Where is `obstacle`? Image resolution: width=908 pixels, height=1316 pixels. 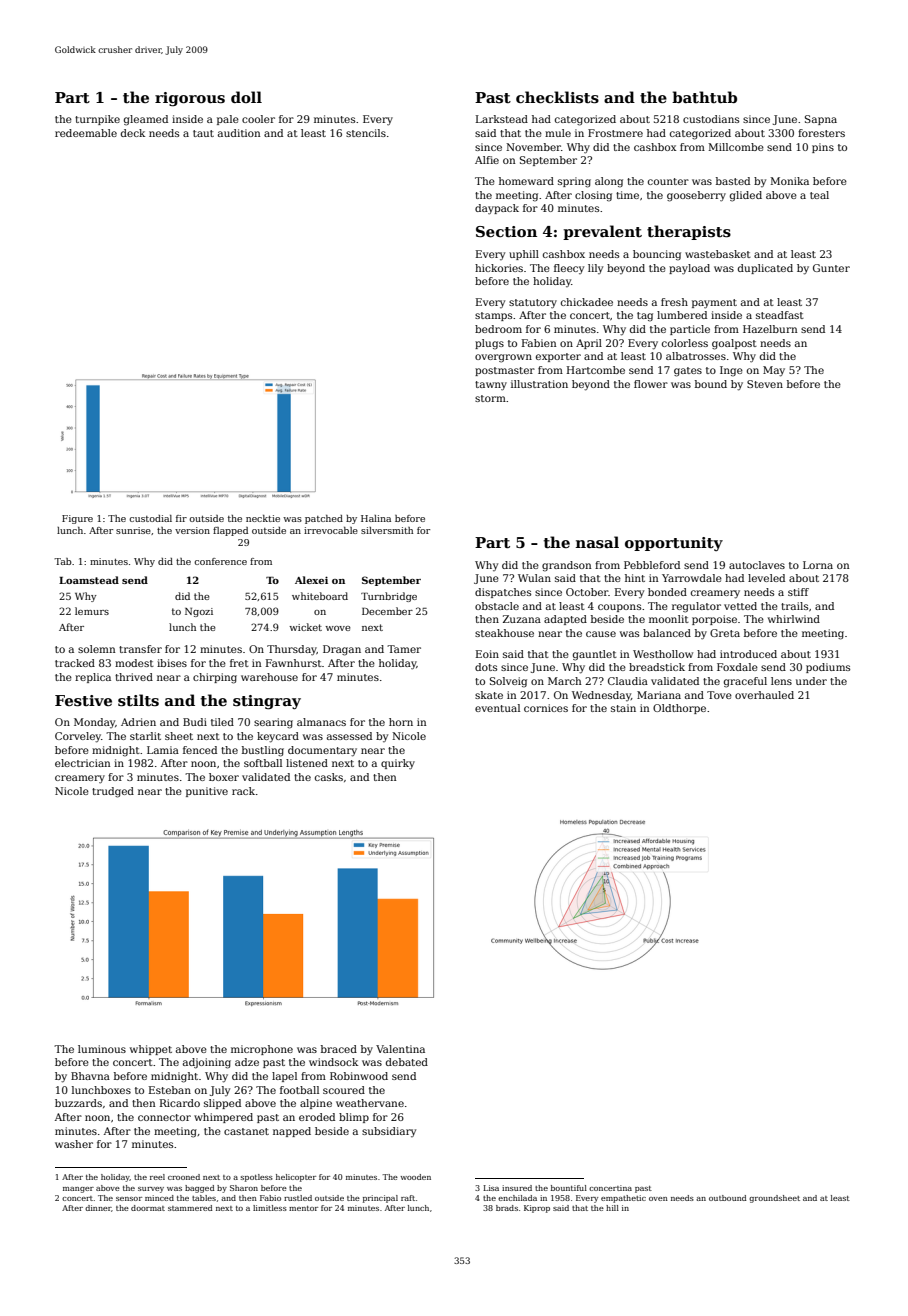
obstacle is located at coordinates (497, 606).
